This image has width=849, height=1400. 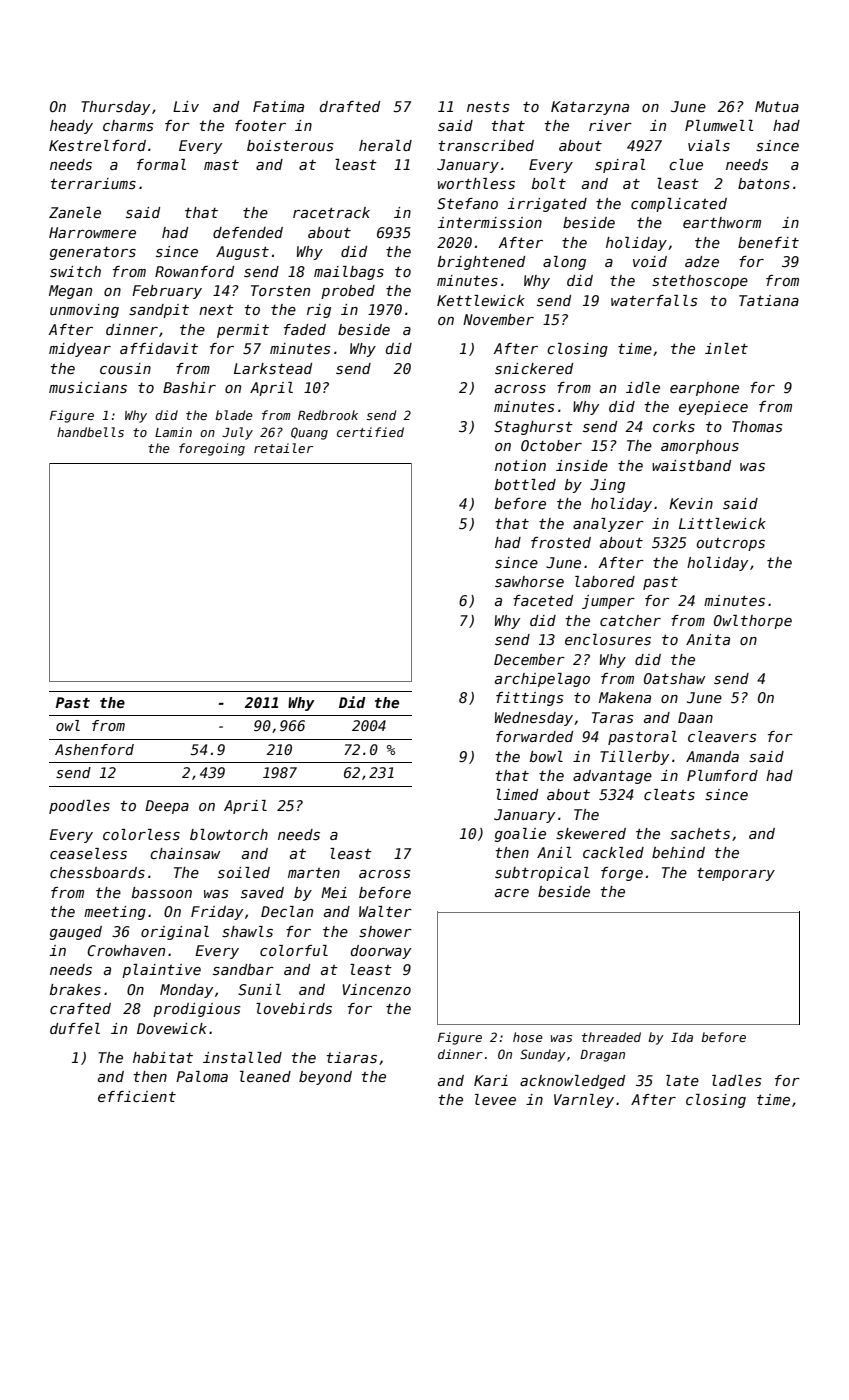 I want to click on Anita, so click(x=708, y=639).
